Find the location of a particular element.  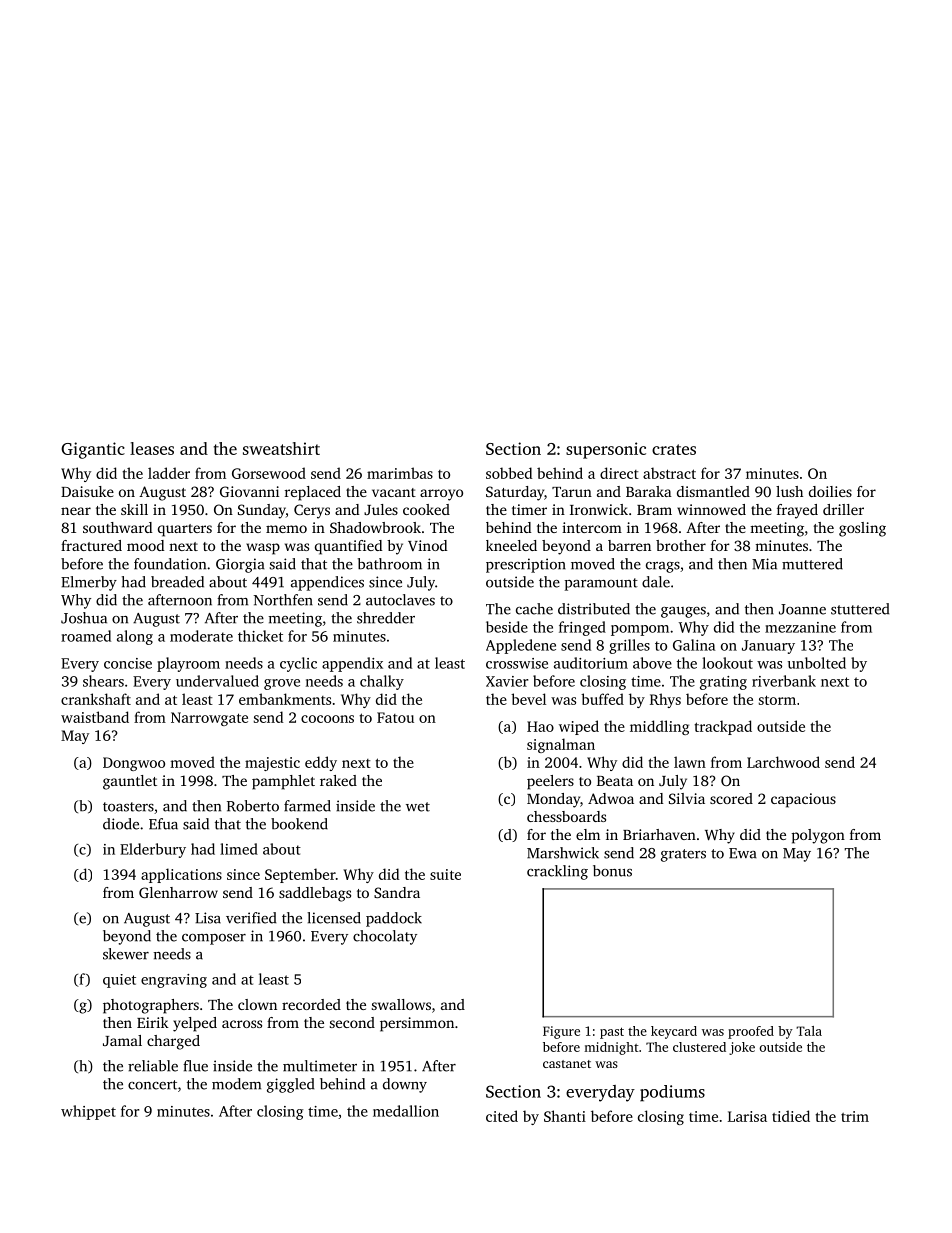

whippet is located at coordinates (88, 1112).
